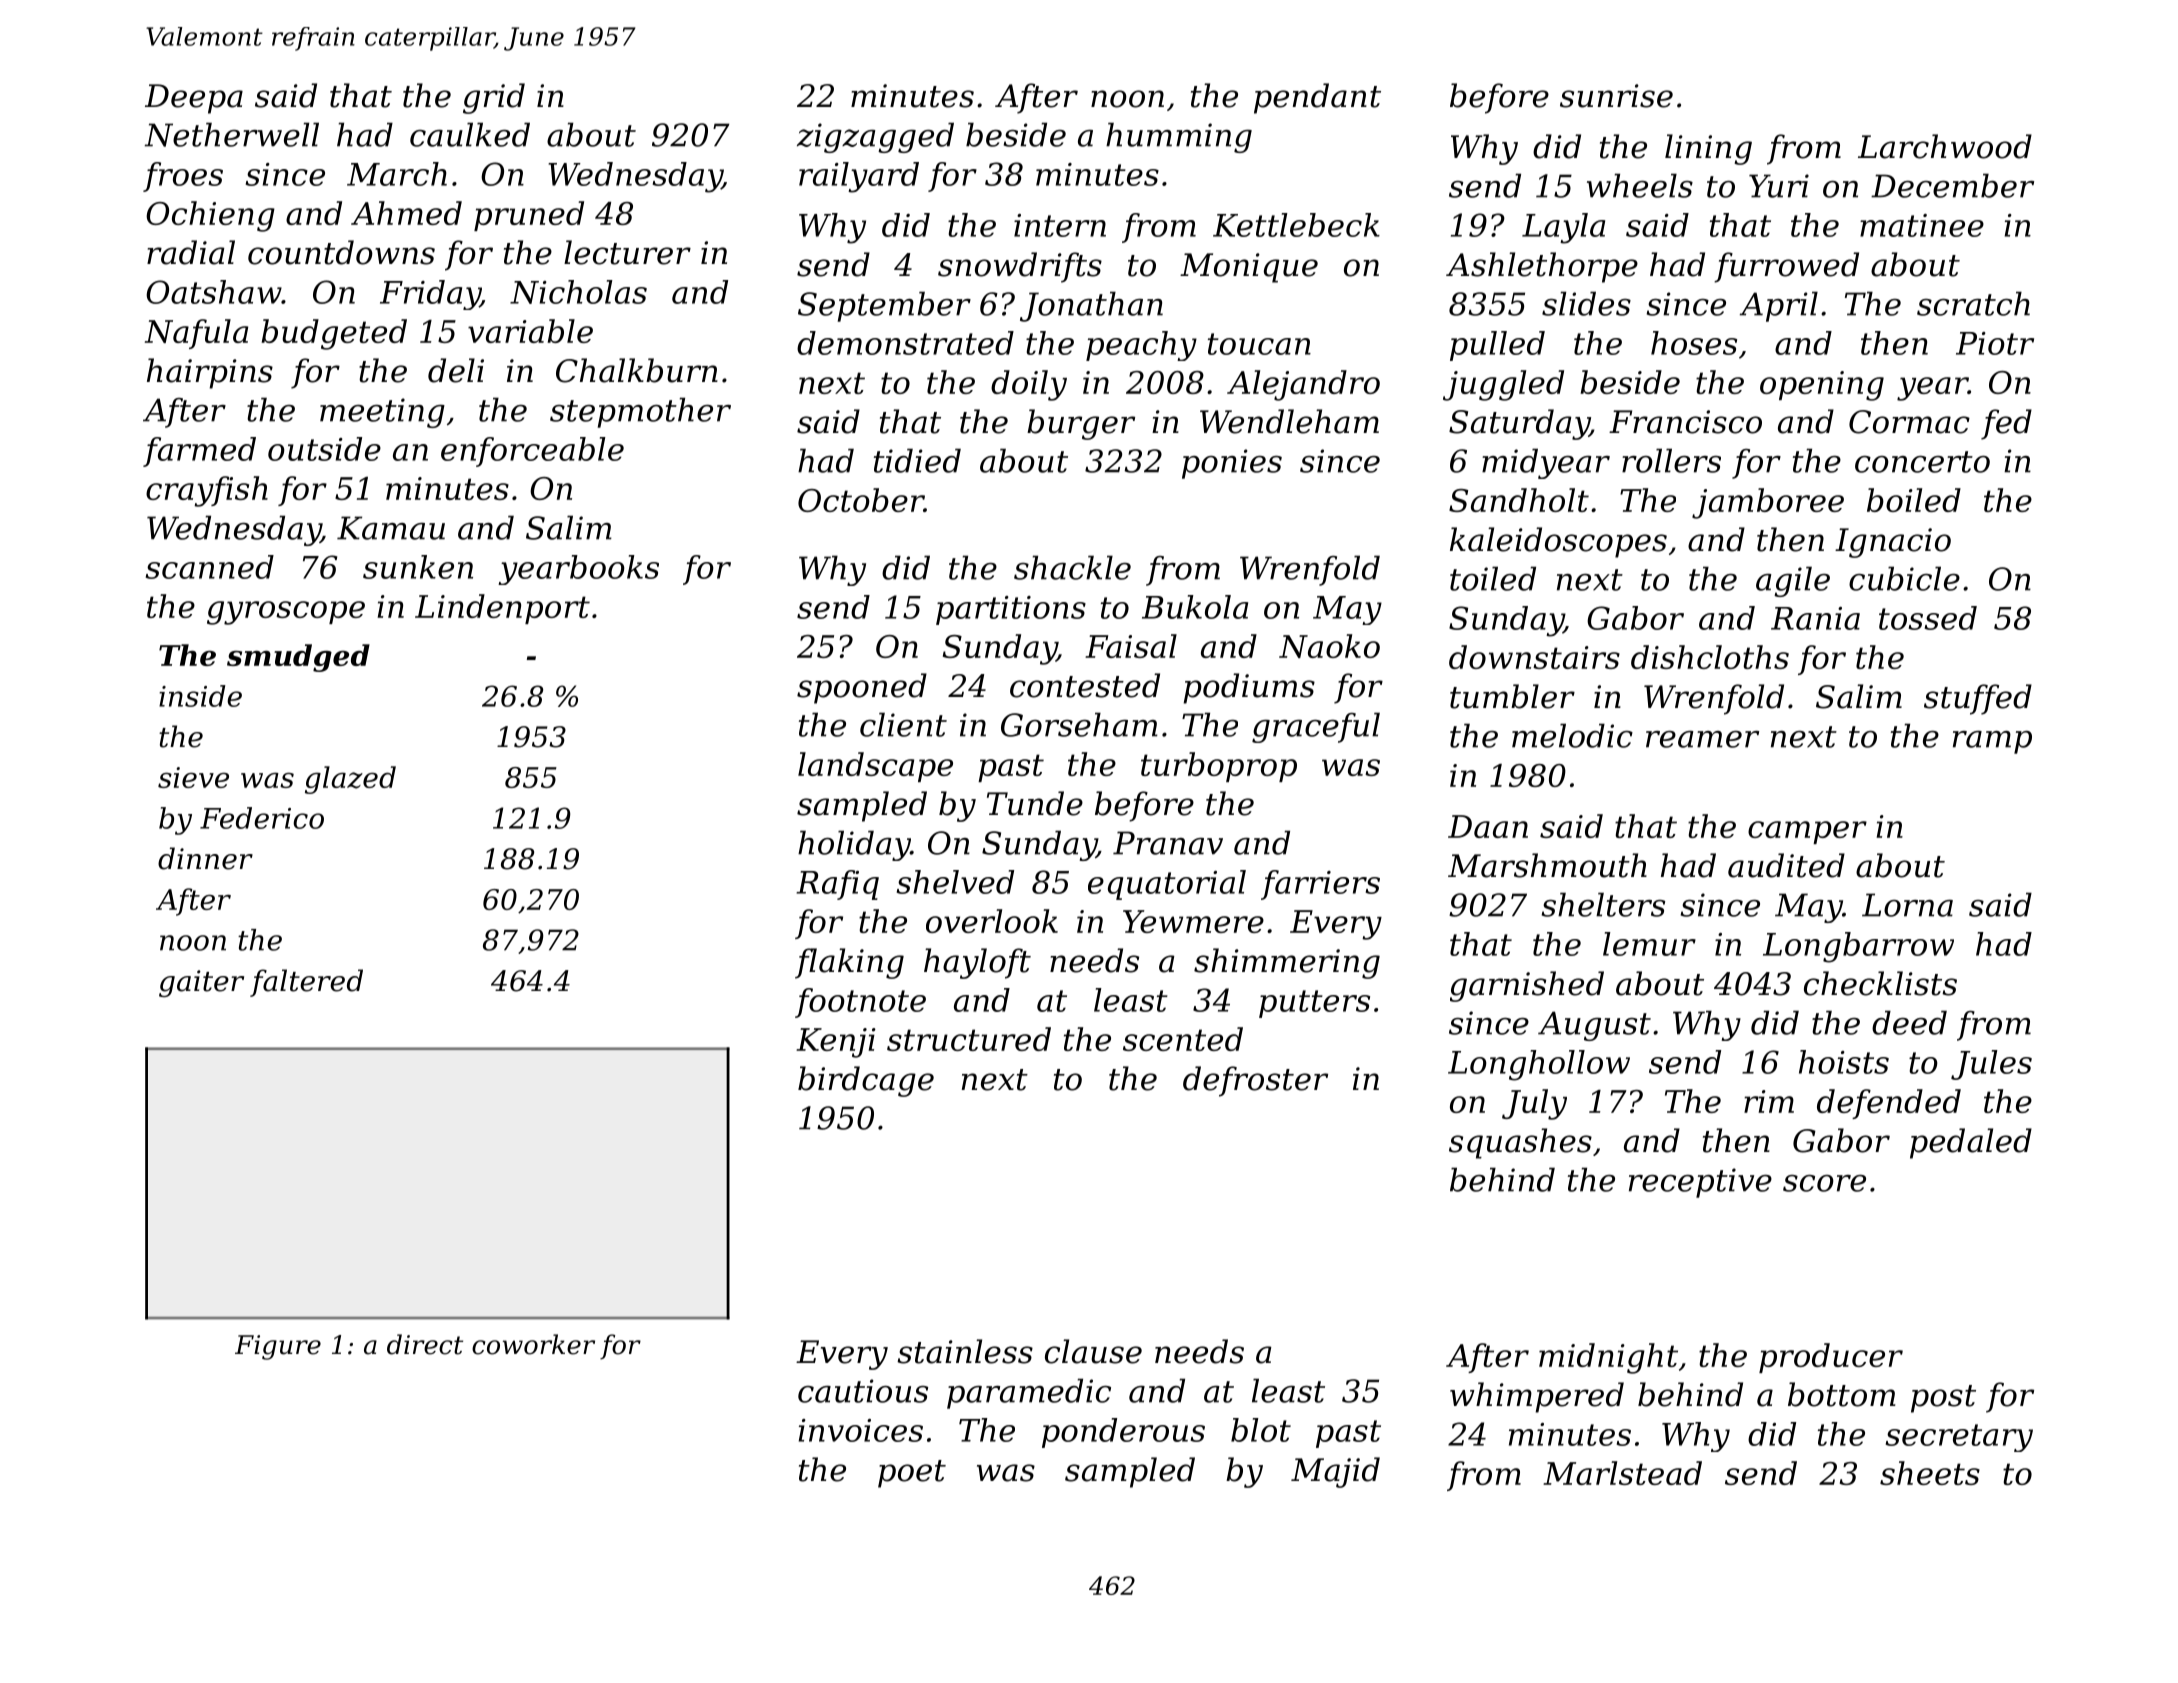 This screenshot has width=2178, height=1683. I want to click on Kenji, so click(836, 1043).
